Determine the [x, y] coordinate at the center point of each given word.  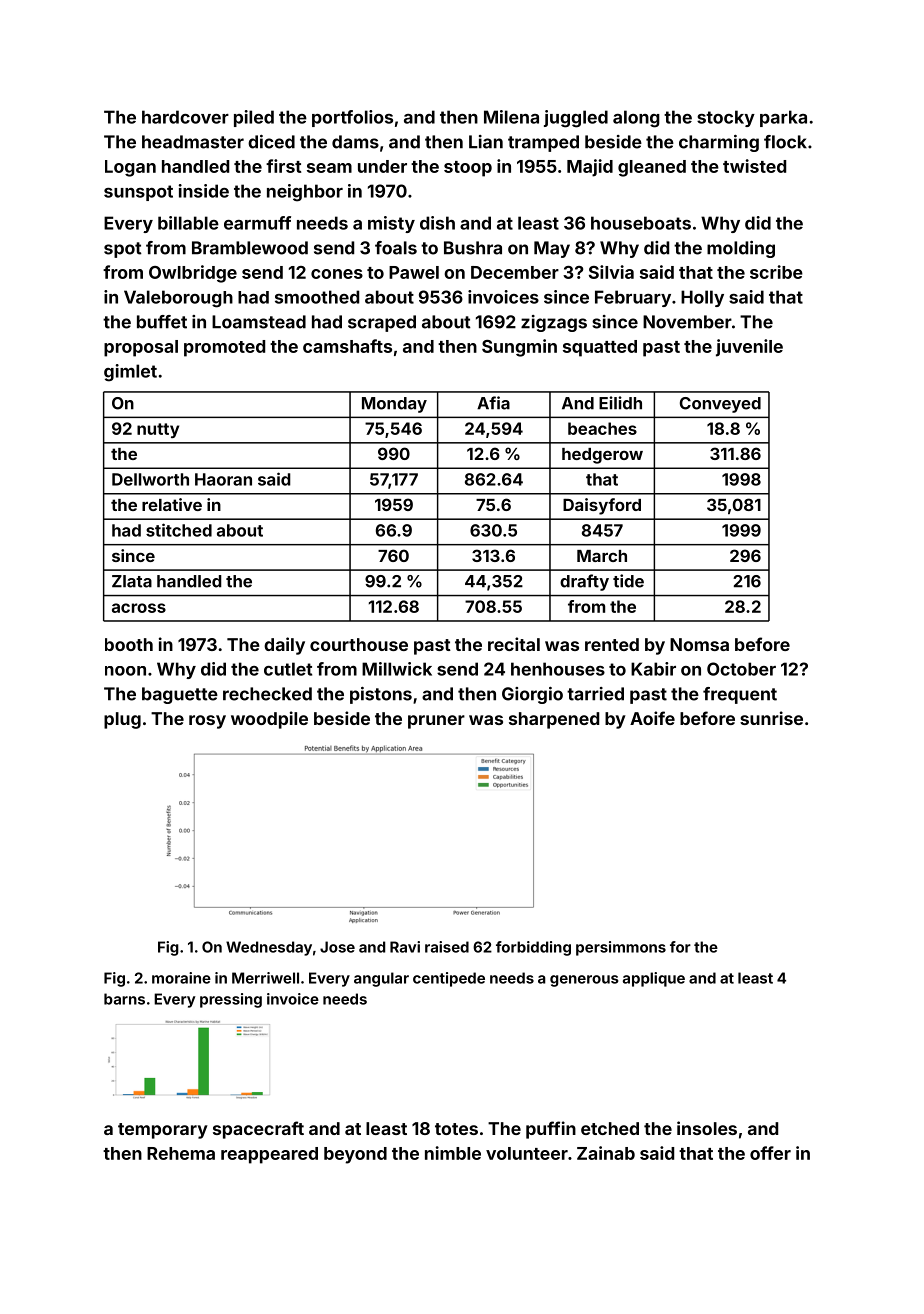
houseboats [641, 223]
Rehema [181, 1153]
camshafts [347, 346]
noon [125, 671]
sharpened [554, 720]
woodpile [269, 720]
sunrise [771, 718]
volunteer [527, 1153]
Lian [486, 142]
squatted [600, 348]
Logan [130, 168]
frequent [740, 695]
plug [122, 720]
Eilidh [620, 403]
